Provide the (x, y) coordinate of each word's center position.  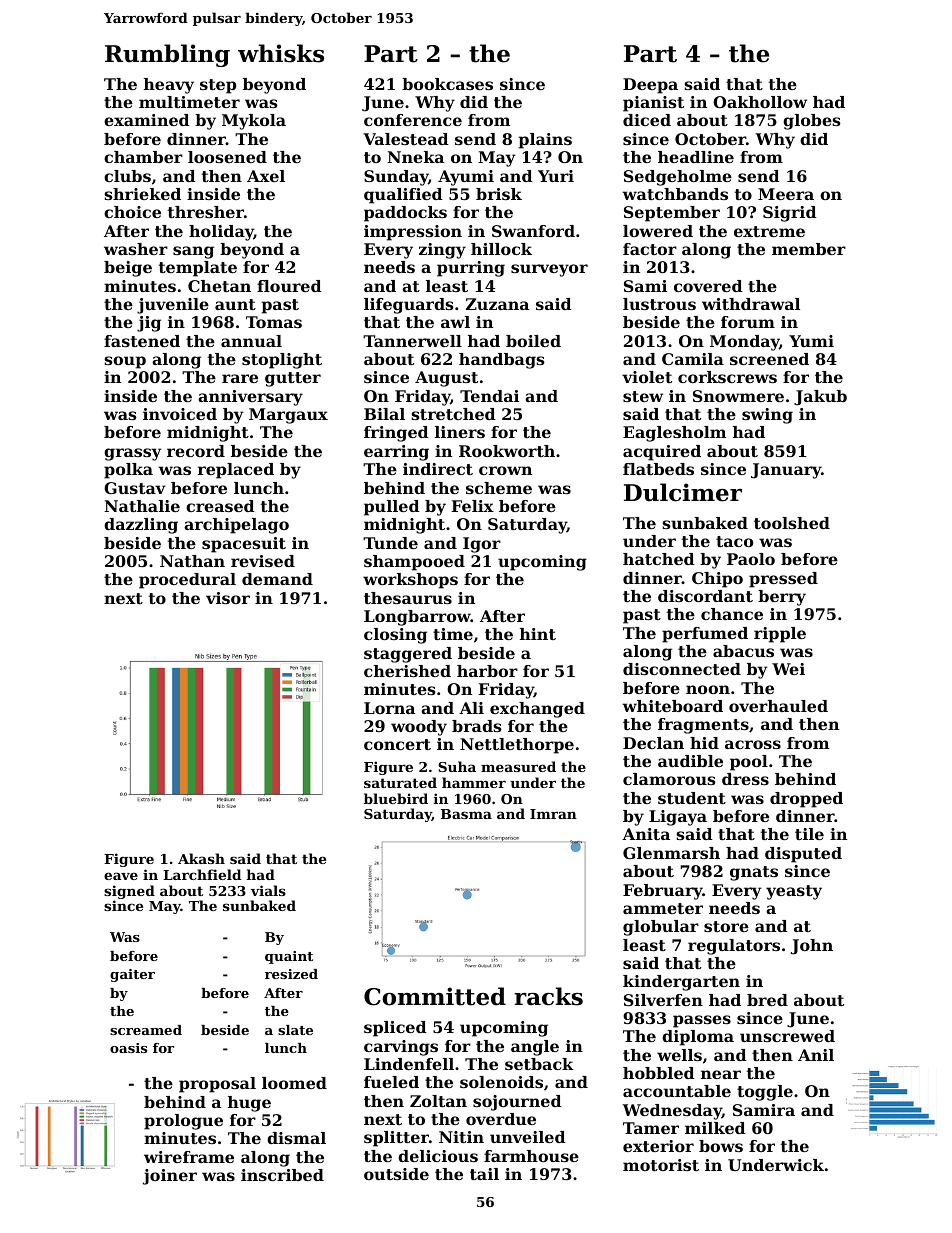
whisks (281, 53)
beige (128, 269)
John (812, 947)
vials (268, 890)
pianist (653, 104)
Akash (201, 858)
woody (419, 728)
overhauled (778, 706)
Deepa (650, 86)
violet (647, 377)
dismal (296, 1138)
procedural (187, 581)
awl (455, 322)
